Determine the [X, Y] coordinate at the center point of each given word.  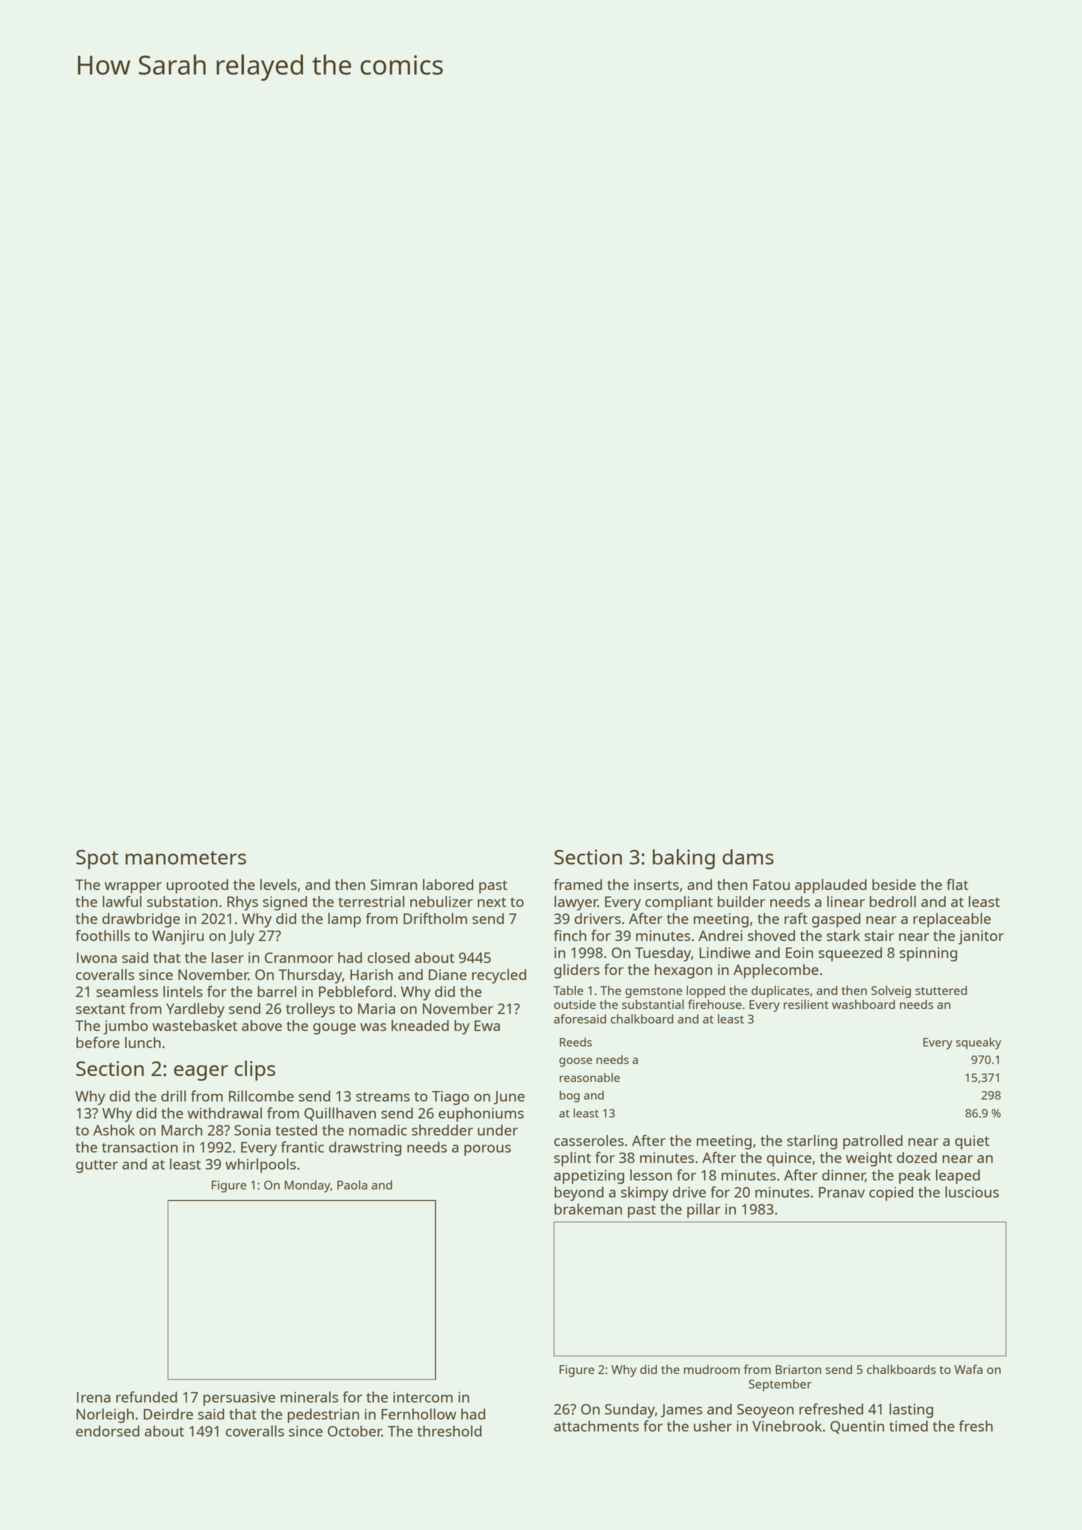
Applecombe [776, 971]
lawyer [576, 903]
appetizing [589, 1177]
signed [285, 903]
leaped [958, 1176]
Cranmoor [299, 957]
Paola [352, 1185]
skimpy [644, 1193]
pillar [703, 1210]
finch [570, 935]
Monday [307, 1186]
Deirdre [168, 1414]
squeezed [850, 954]
